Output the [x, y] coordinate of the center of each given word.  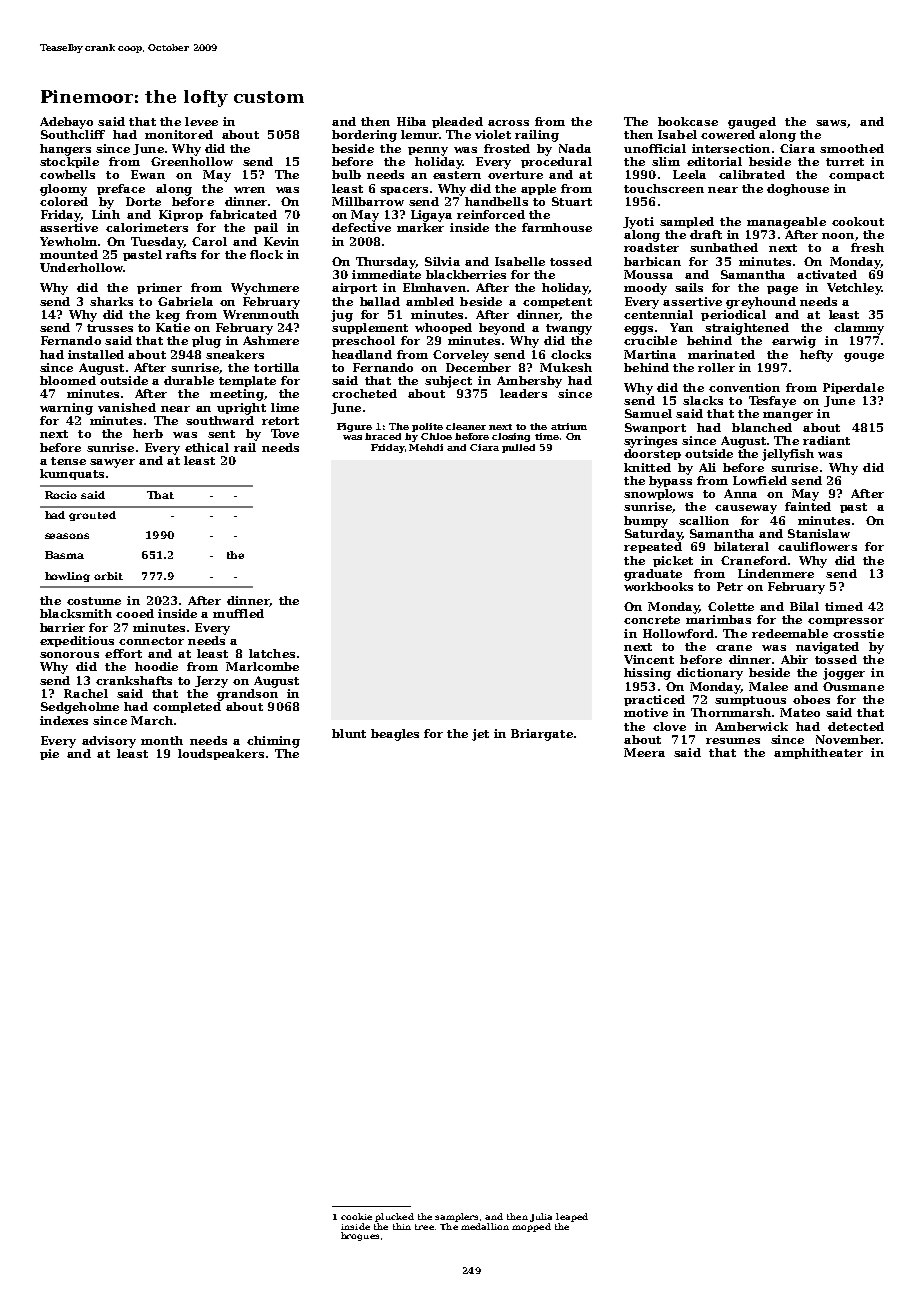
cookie [356, 1216]
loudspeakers [221, 754]
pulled [518, 448]
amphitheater [818, 753]
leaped [572, 1217]
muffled [238, 613]
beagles [395, 735]
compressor [846, 622]
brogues [360, 1236]
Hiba [411, 121]
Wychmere [265, 289]
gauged [752, 123]
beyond [502, 329]
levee [201, 121]
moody [645, 289]
